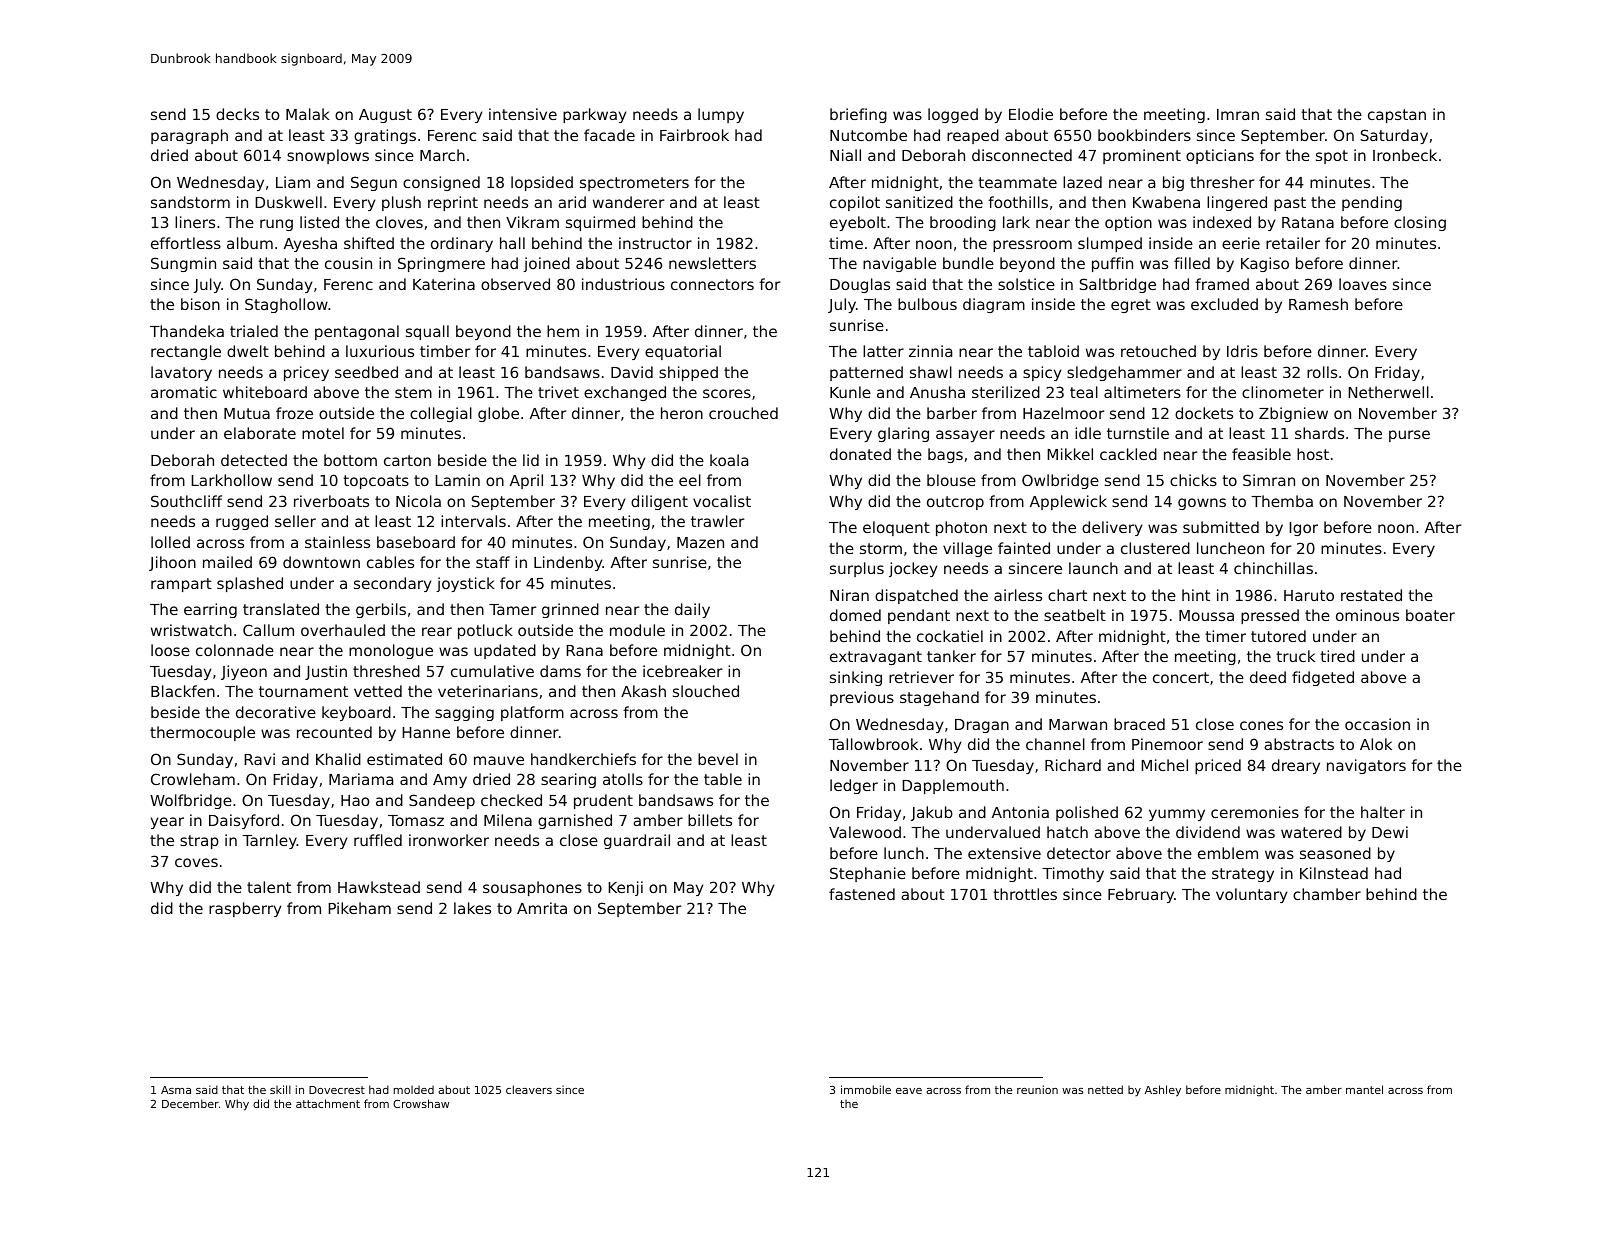 Image resolution: width=1613 pixels, height=1246 pixels. I want to click on eerie, so click(1241, 243).
